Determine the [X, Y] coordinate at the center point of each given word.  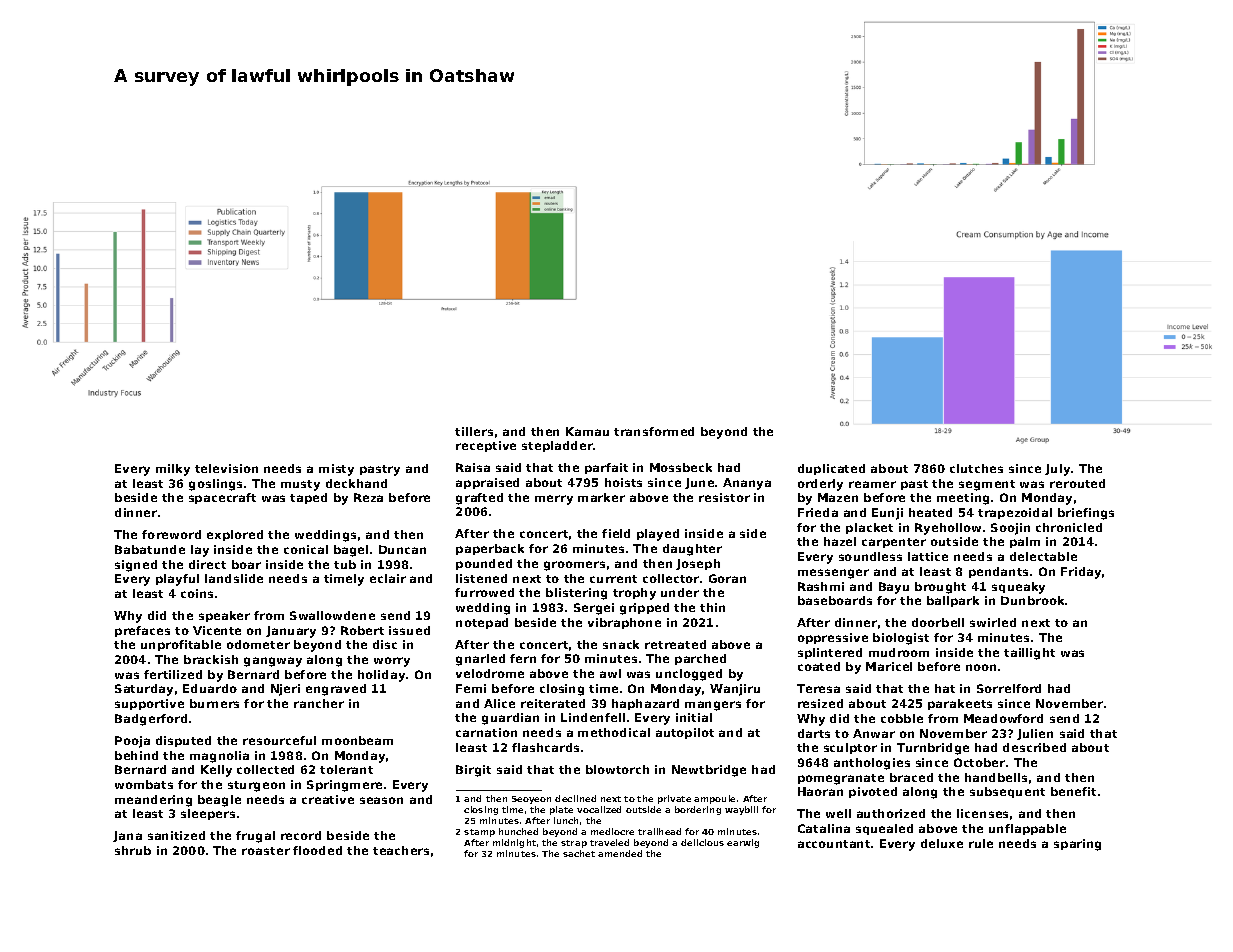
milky [173, 470]
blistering [576, 594]
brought [940, 588]
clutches [976, 468]
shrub [133, 850]
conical [306, 549]
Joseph [698, 564]
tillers [474, 431]
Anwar [874, 733]
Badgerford [151, 720]
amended [620, 853]
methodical [614, 732]
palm [1025, 542]
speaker [224, 616]
